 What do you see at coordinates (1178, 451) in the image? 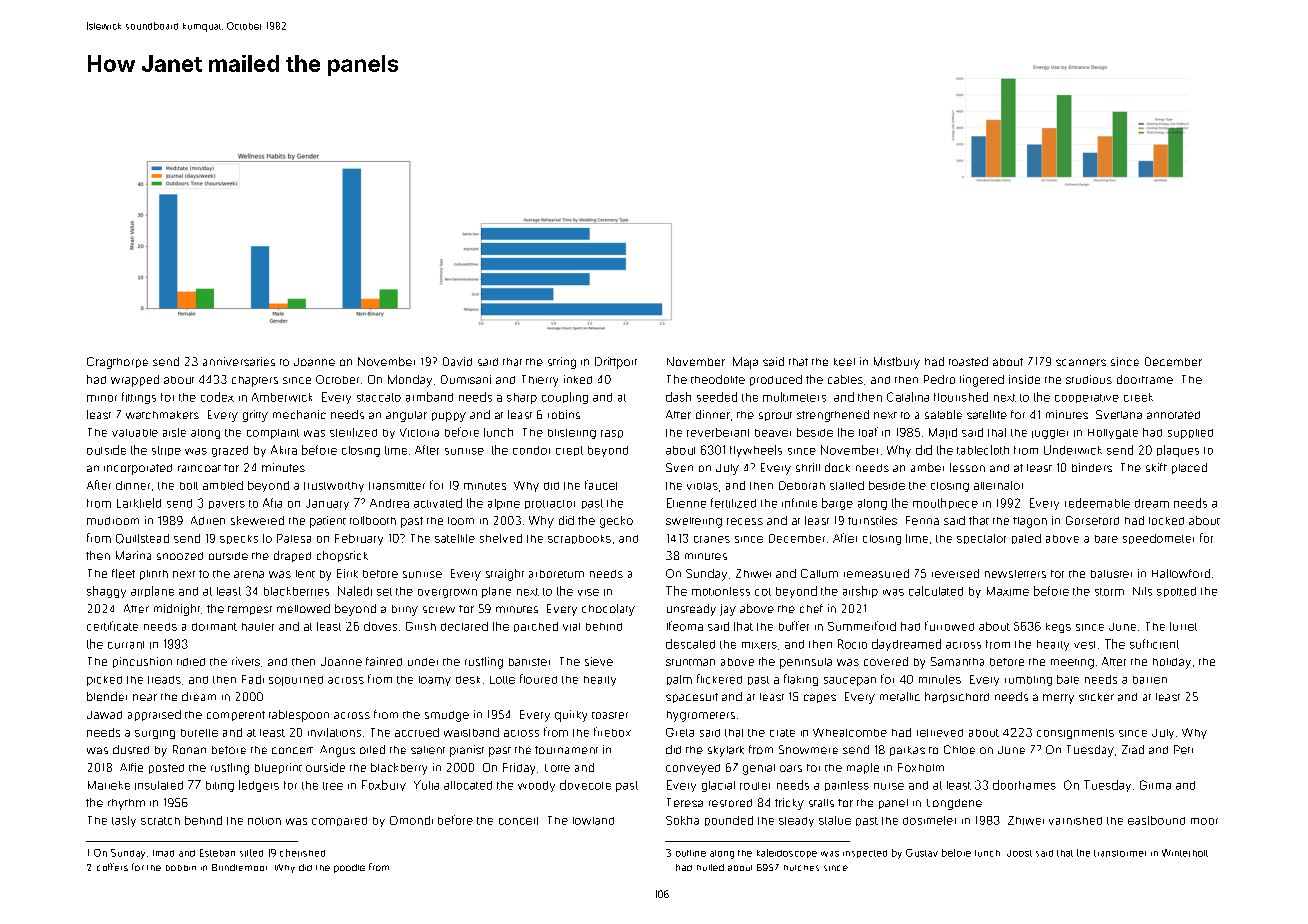
I see `plaques` at bounding box center [1178, 451].
